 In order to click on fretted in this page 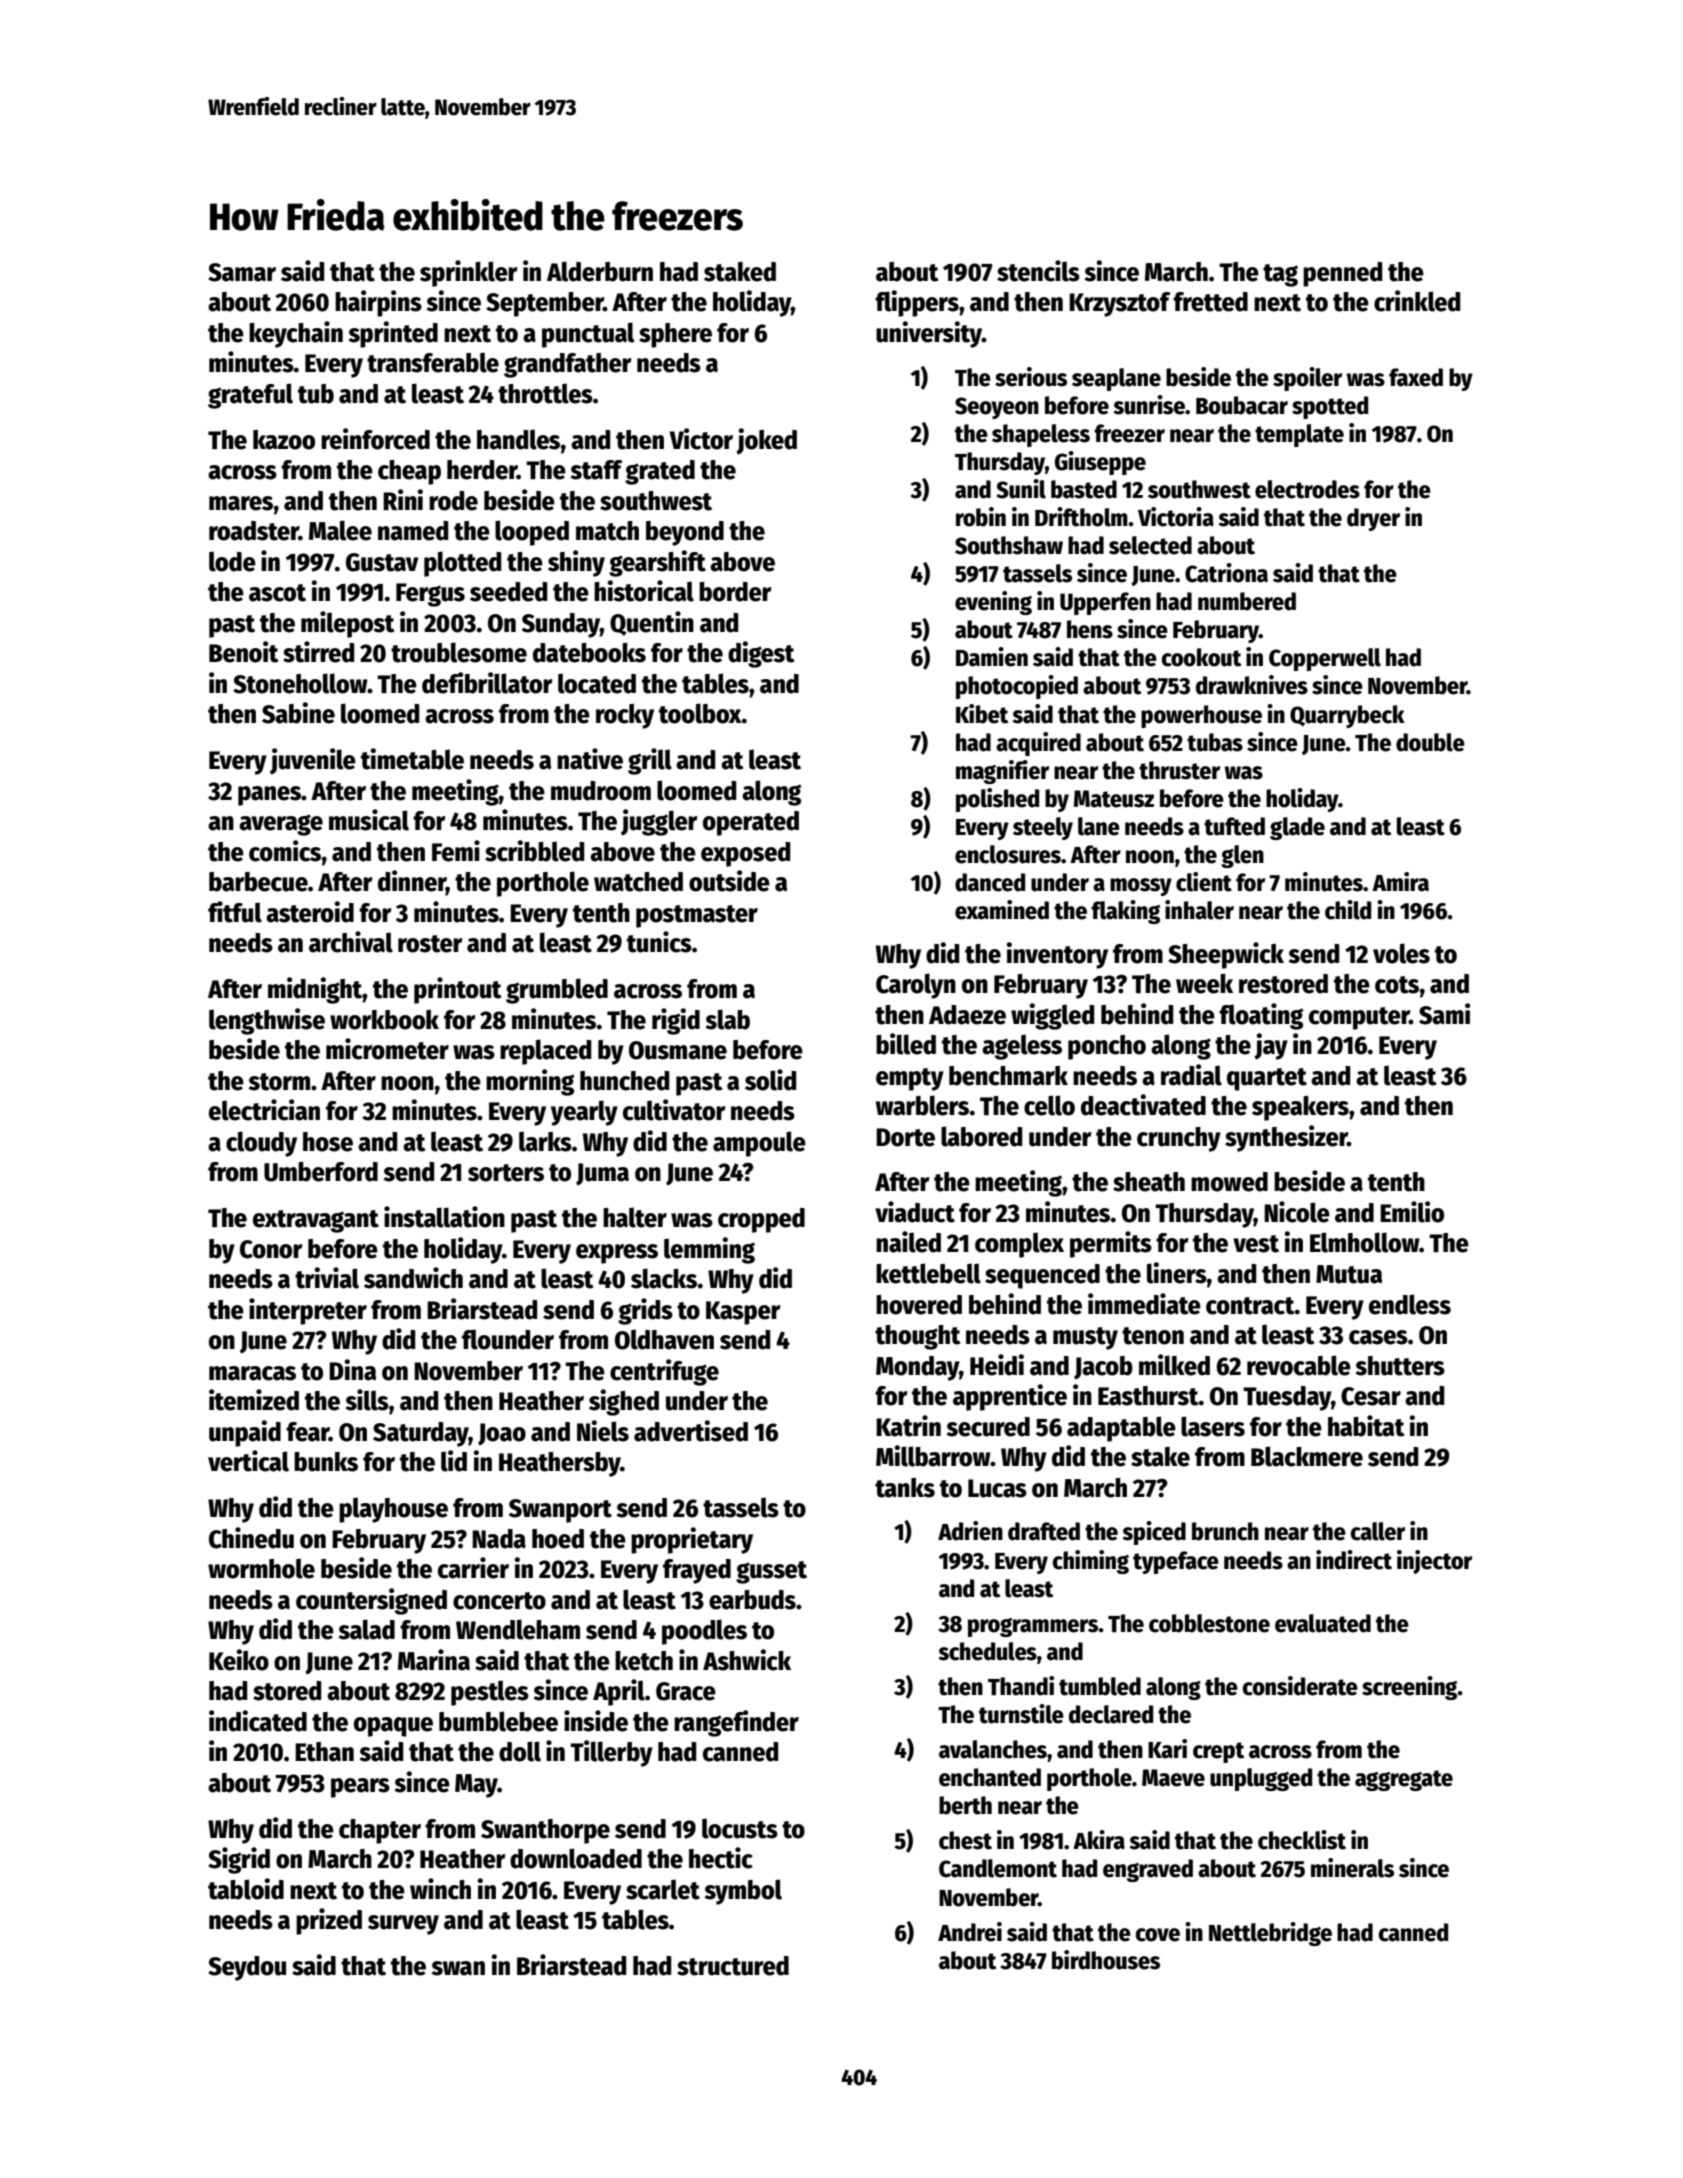, I will do `click(1210, 302)`.
